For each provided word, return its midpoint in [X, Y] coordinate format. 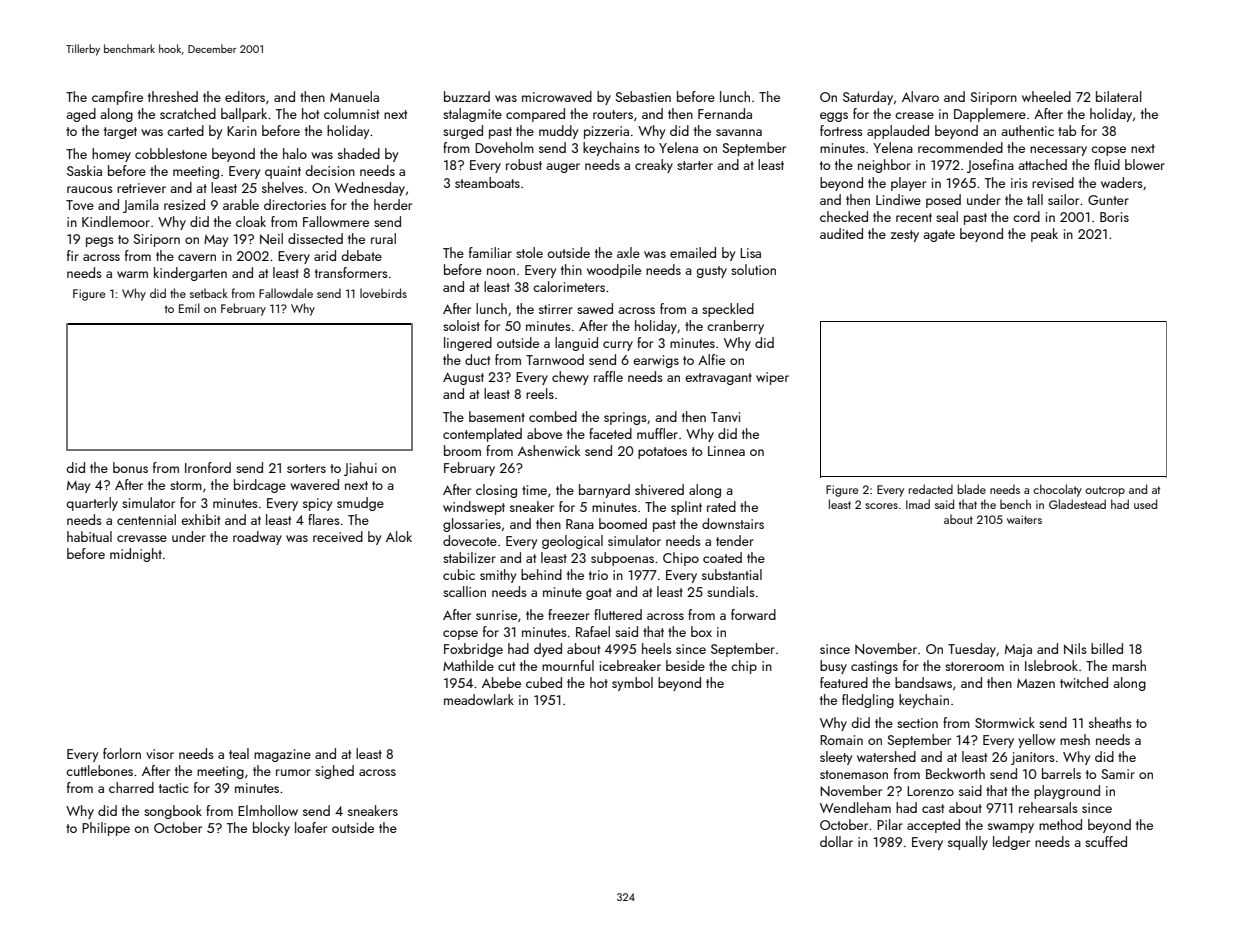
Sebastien [643, 96]
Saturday [868, 98]
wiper [772, 378]
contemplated [482, 435]
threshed [173, 96]
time [534, 490]
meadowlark [479, 699]
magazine [282, 755]
